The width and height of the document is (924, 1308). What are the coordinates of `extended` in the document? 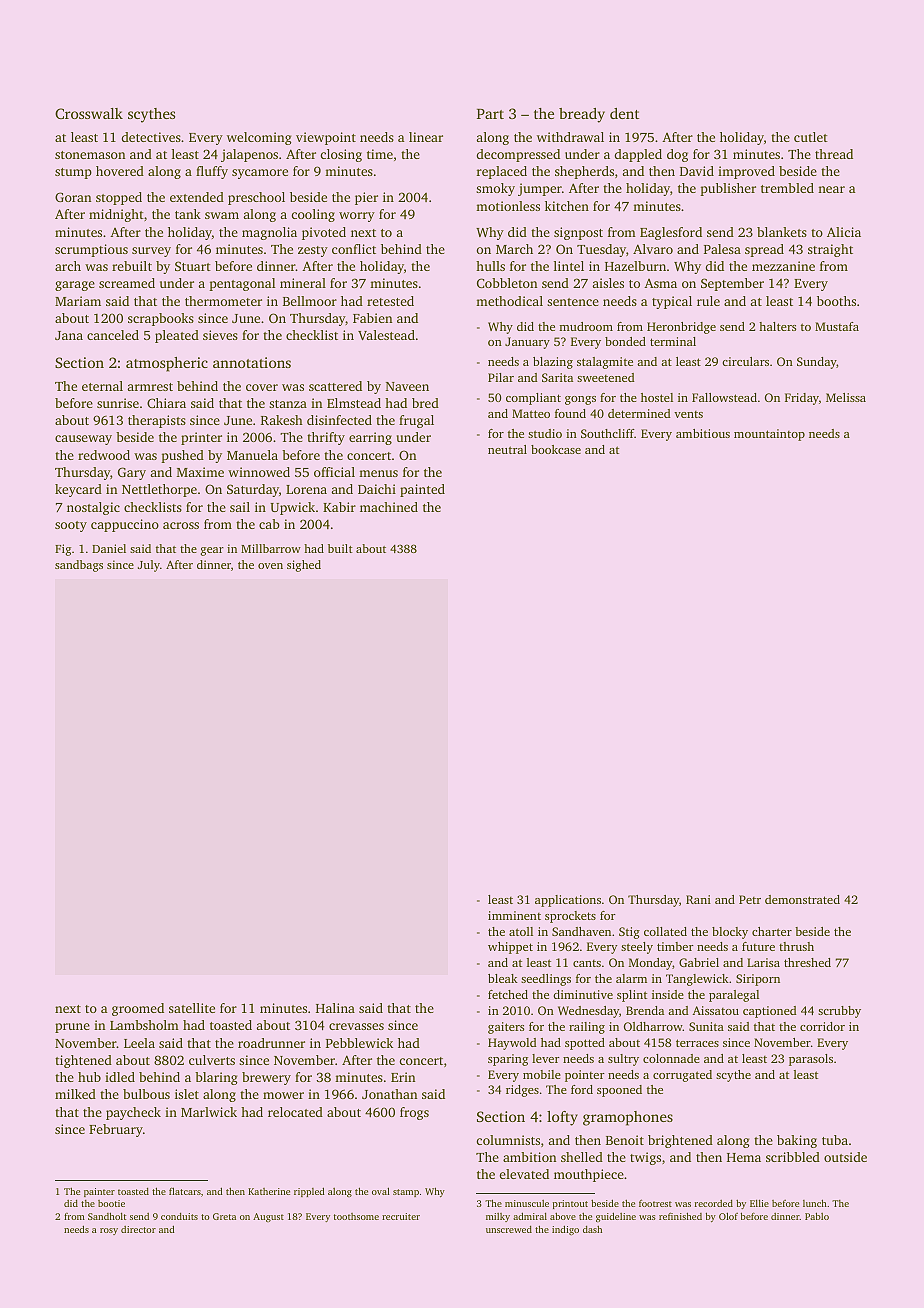 It's located at (197, 197).
